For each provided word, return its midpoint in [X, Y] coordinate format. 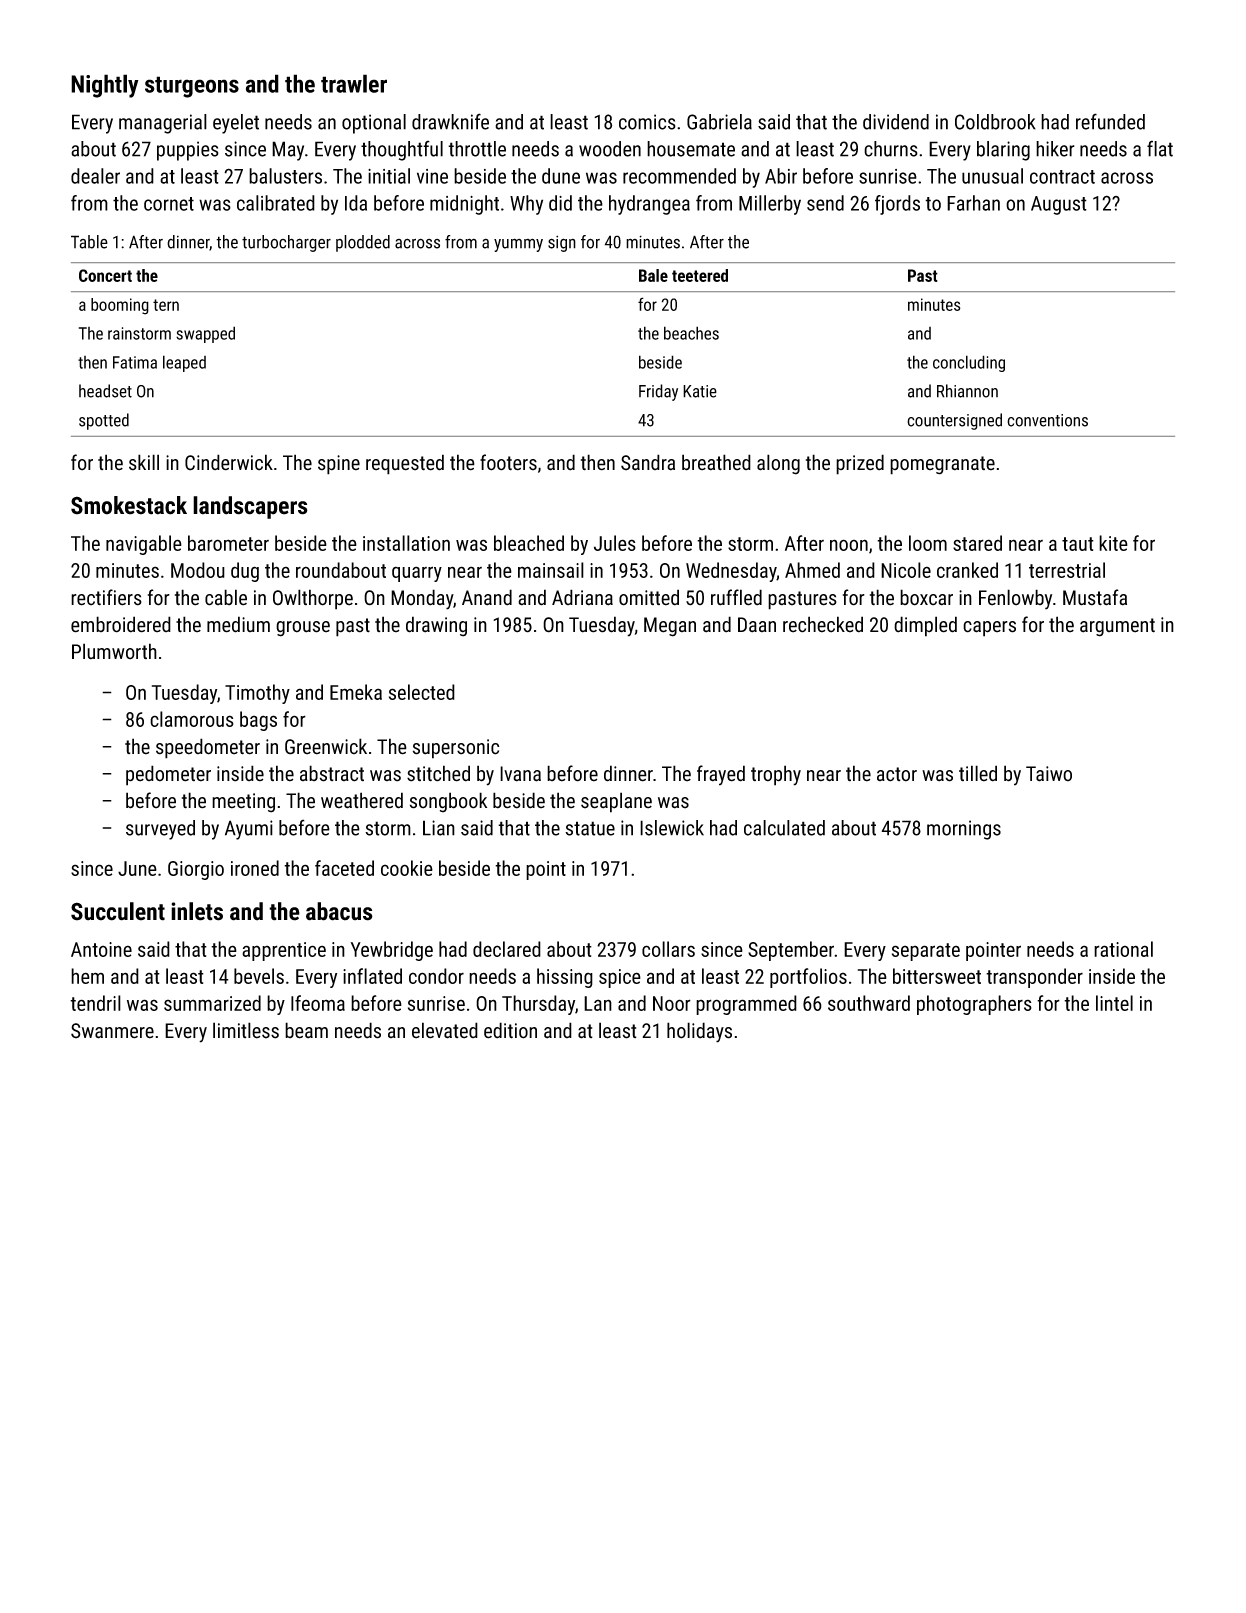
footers [508, 462]
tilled [978, 773]
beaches [691, 333]
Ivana [520, 774]
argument [1117, 627]
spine [339, 465]
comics [647, 122]
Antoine [101, 949]
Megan [670, 627]
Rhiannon [967, 391]
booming [120, 306]
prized [860, 464]
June [137, 868]
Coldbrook [995, 122]
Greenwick [326, 746]
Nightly [105, 86]
